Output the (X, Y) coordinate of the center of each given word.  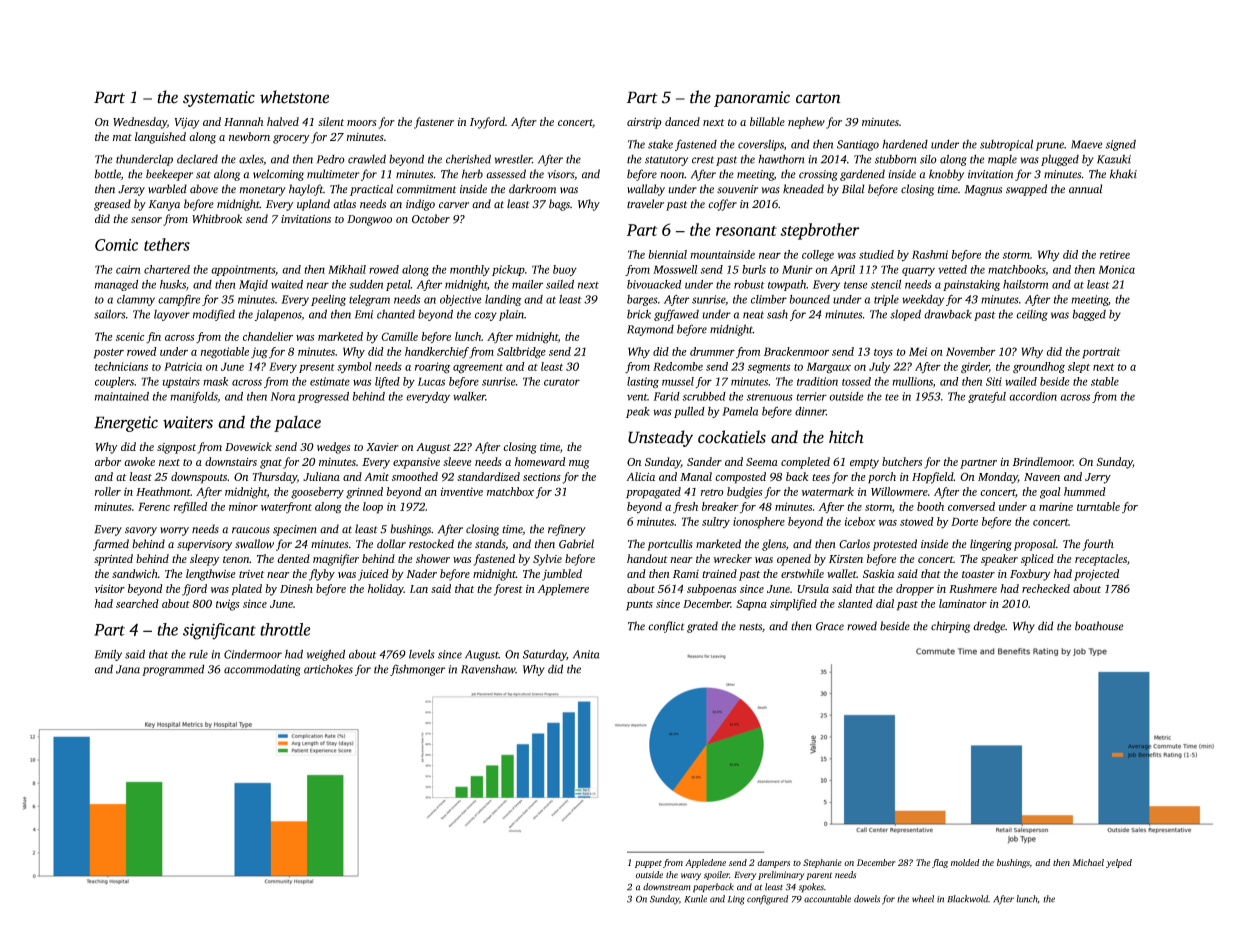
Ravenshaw (488, 669)
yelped (1119, 863)
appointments (243, 270)
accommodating (262, 670)
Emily (108, 655)
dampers (773, 863)
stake (660, 144)
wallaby (646, 190)
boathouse (1099, 626)
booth (930, 506)
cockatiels (732, 437)
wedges (333, 448)
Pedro (331, 159)
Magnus (983, 190)
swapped (1026, 190)
